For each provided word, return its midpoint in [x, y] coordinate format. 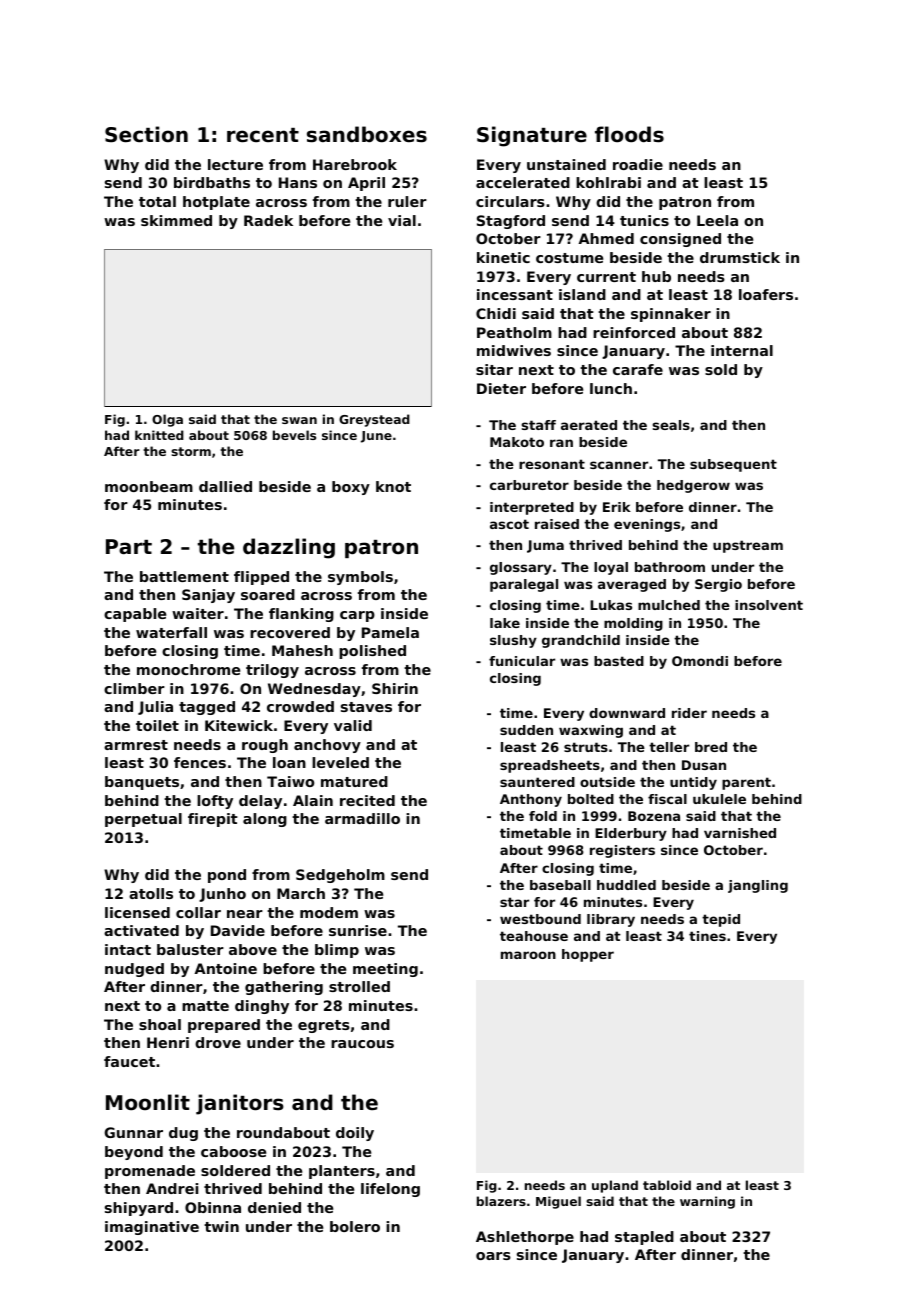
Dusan [704, 765]
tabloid [667, 1185]
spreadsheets [550, 766]
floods [629, 134]
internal [742, 350]
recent [263, 135]
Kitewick [239, 725]
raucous [362, 1044]
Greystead [374, 420]
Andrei [172, 1188]
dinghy [262, 1007]
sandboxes [367, 134]
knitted [159, 435]
